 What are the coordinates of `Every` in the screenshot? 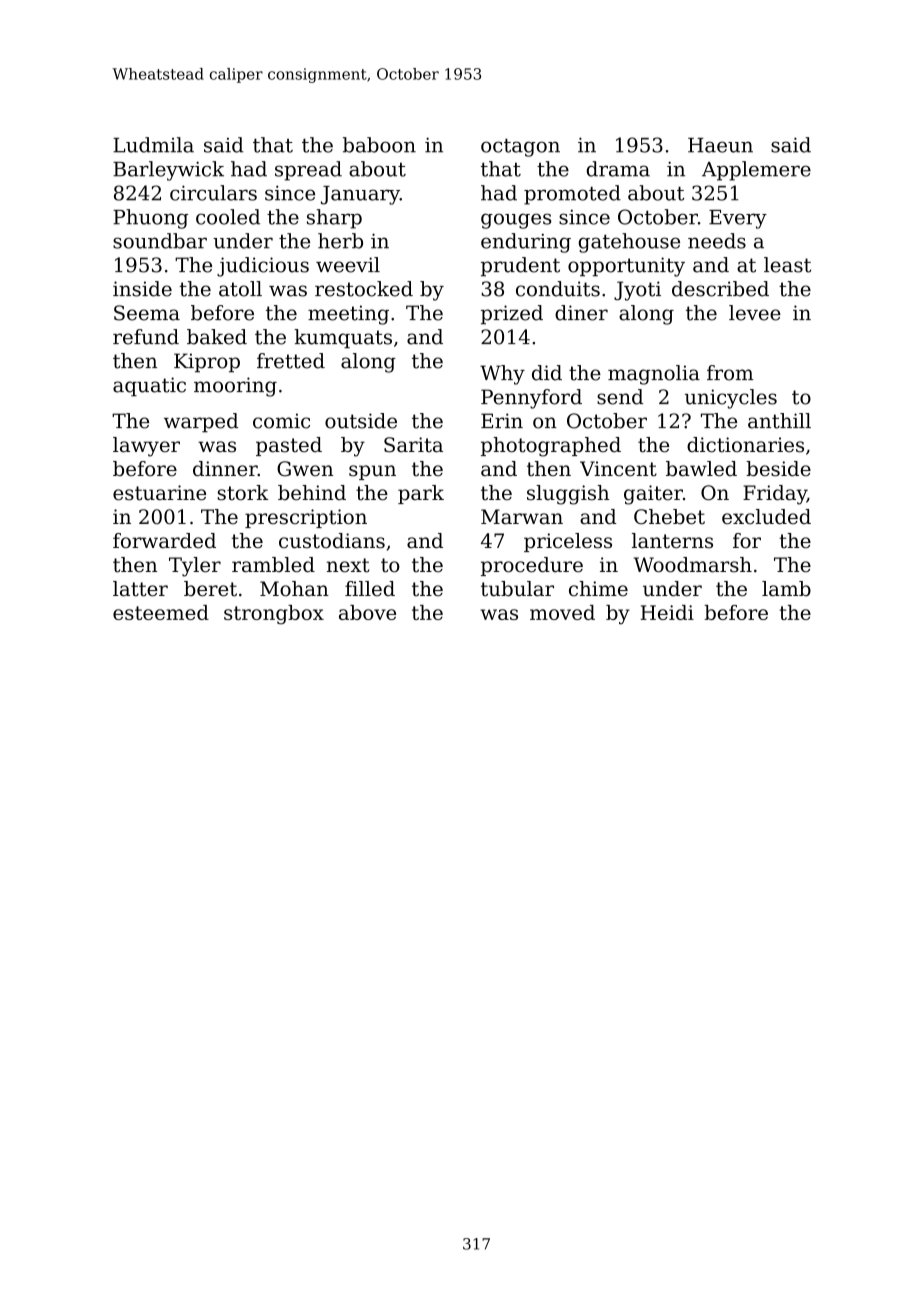 It's located at (738, 219).
